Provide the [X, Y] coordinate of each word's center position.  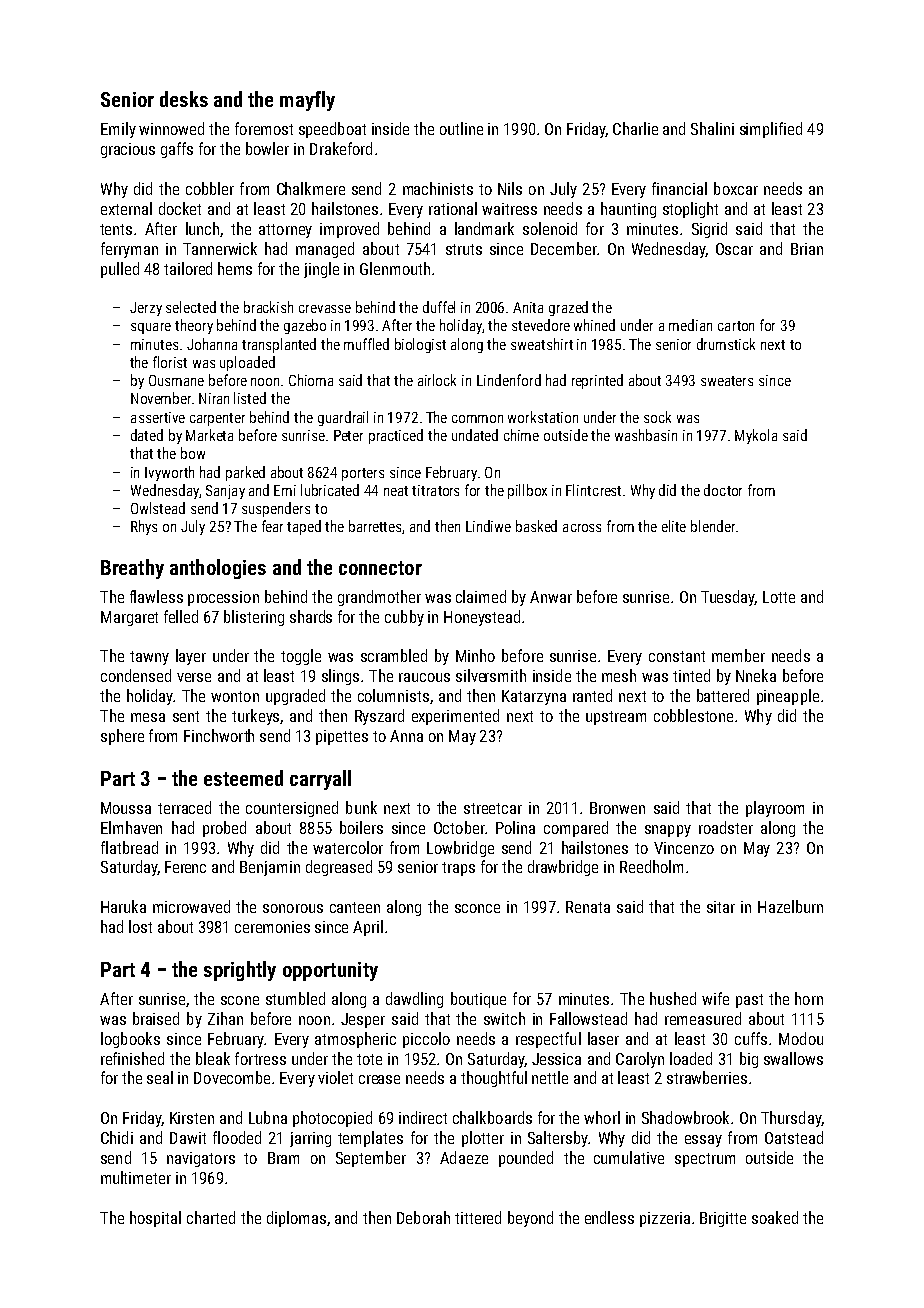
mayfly [307, 101]
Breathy [132, 569]
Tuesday [728, 598]
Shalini [712, 128]
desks [184, 99]
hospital [155, 1219]
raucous [424, 677]
